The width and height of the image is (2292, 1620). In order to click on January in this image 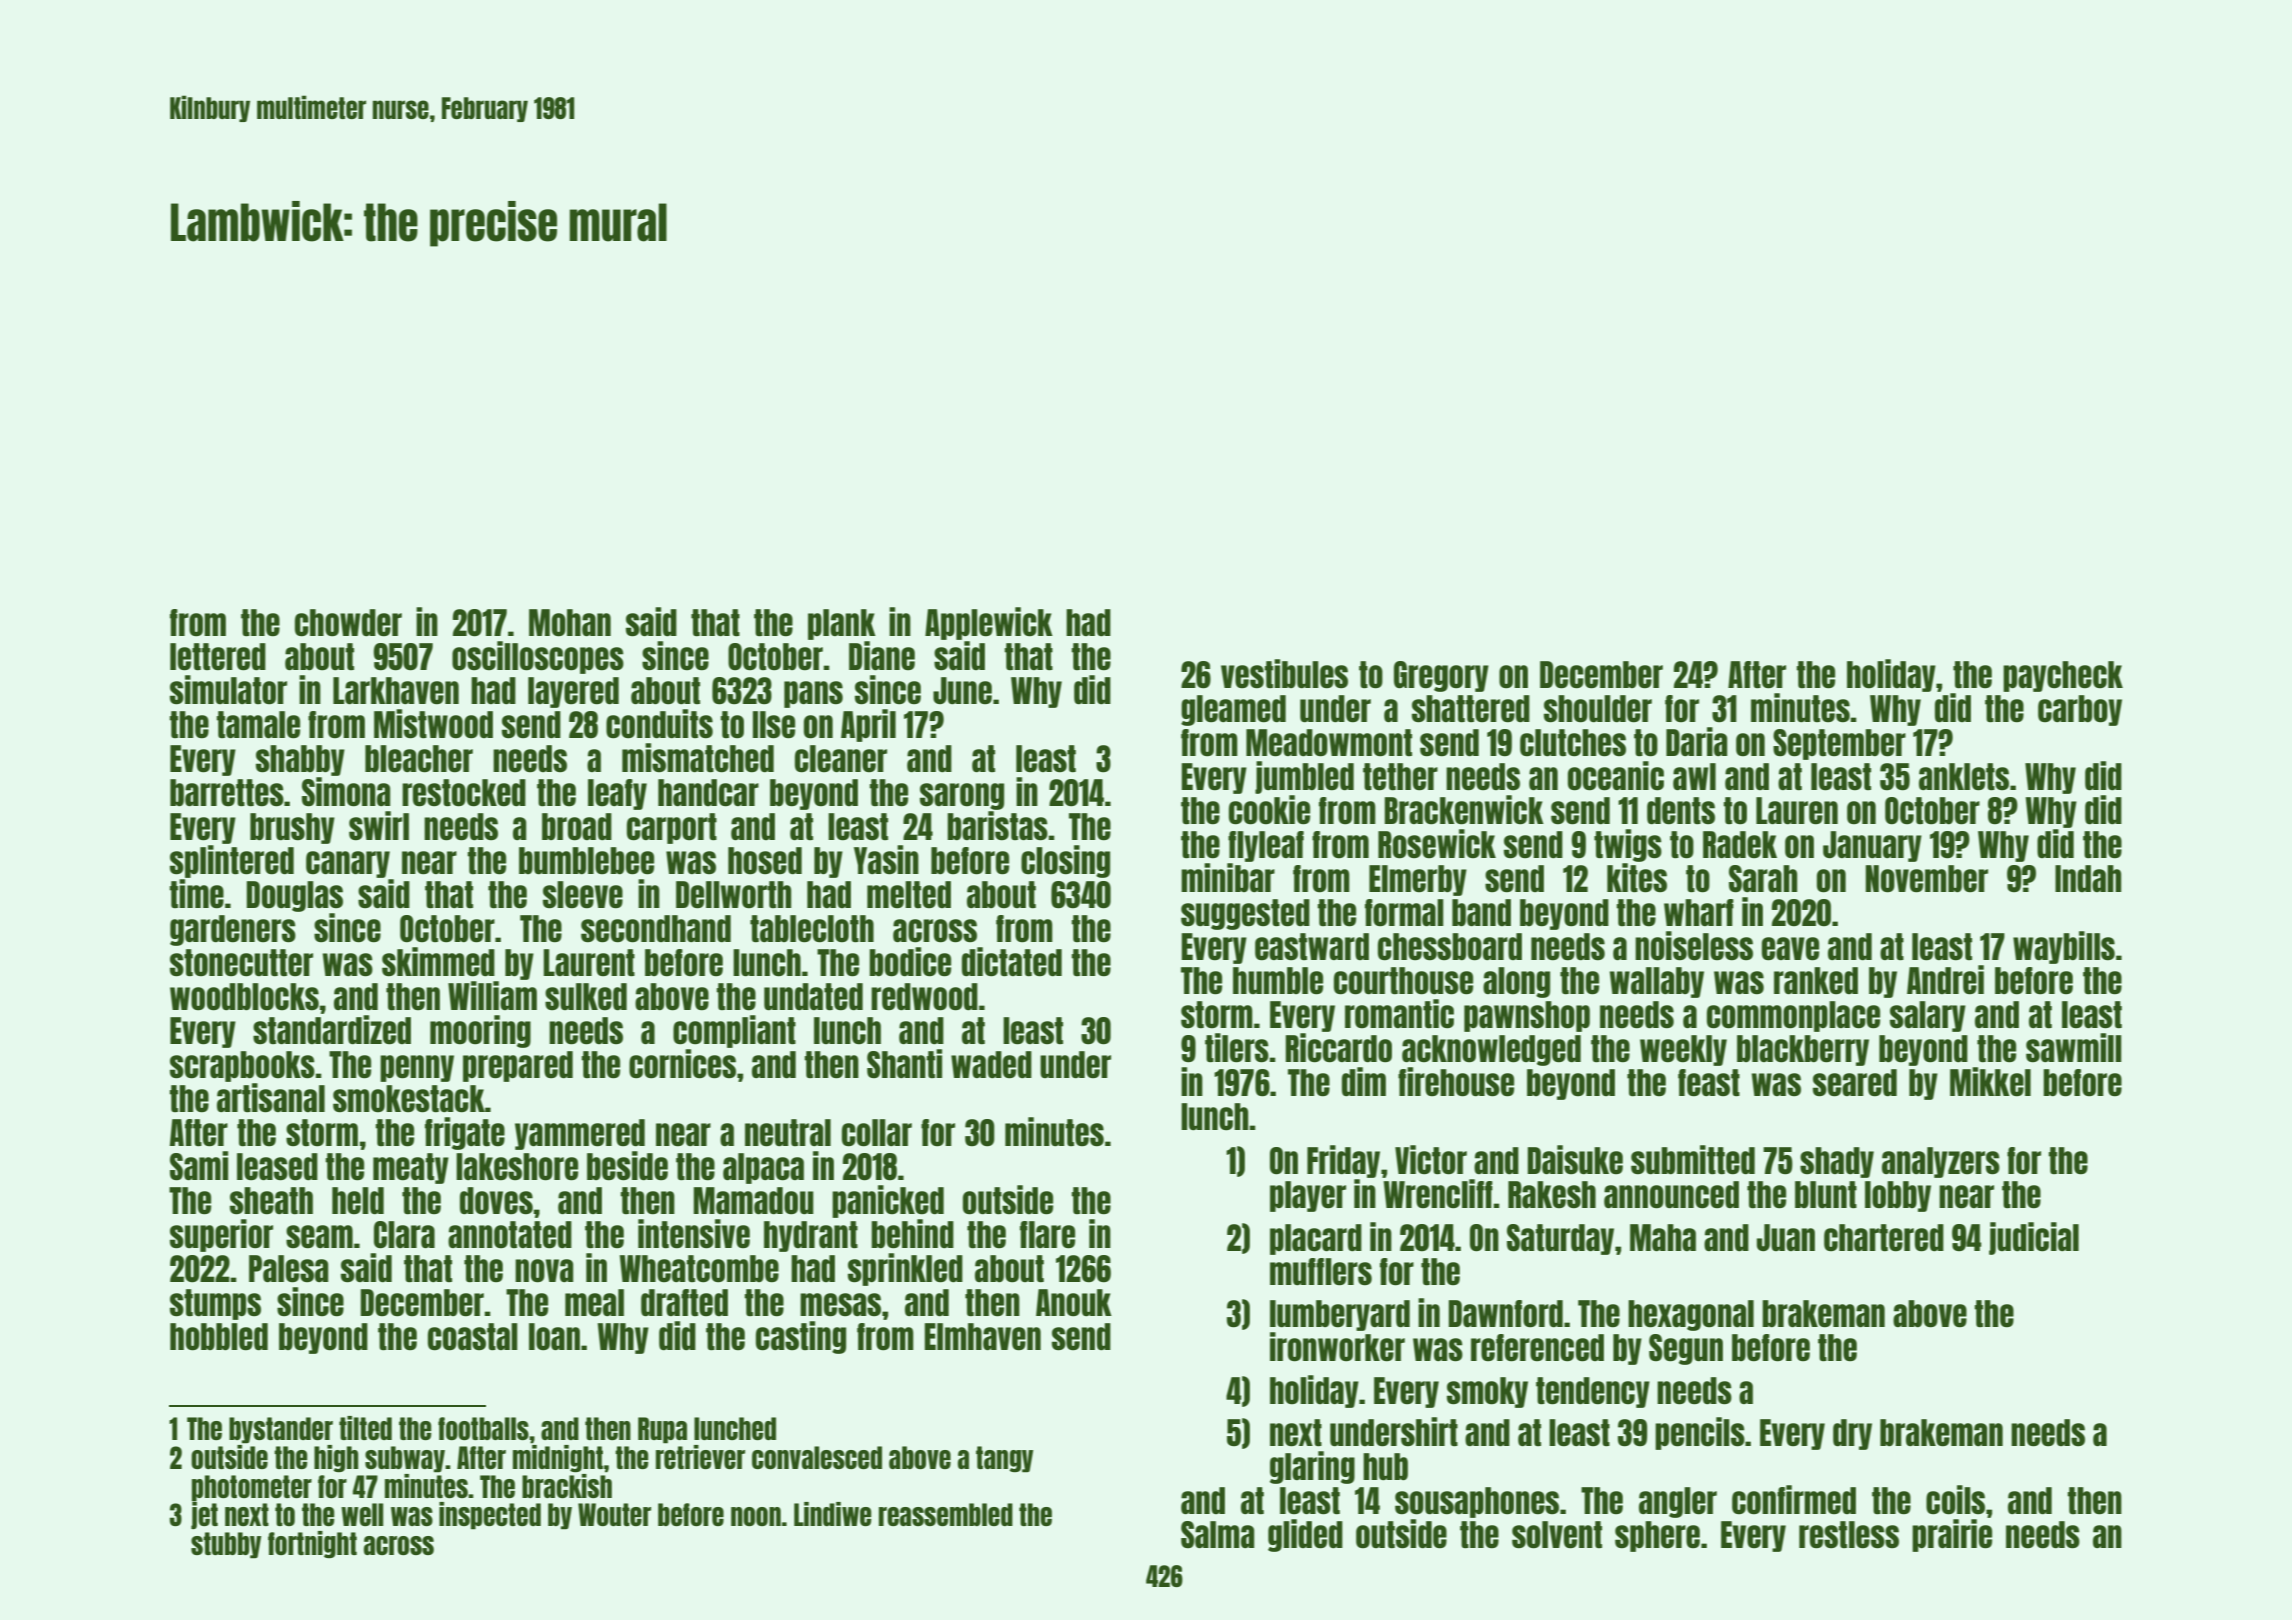, I will do `click(1872, 846)`.
